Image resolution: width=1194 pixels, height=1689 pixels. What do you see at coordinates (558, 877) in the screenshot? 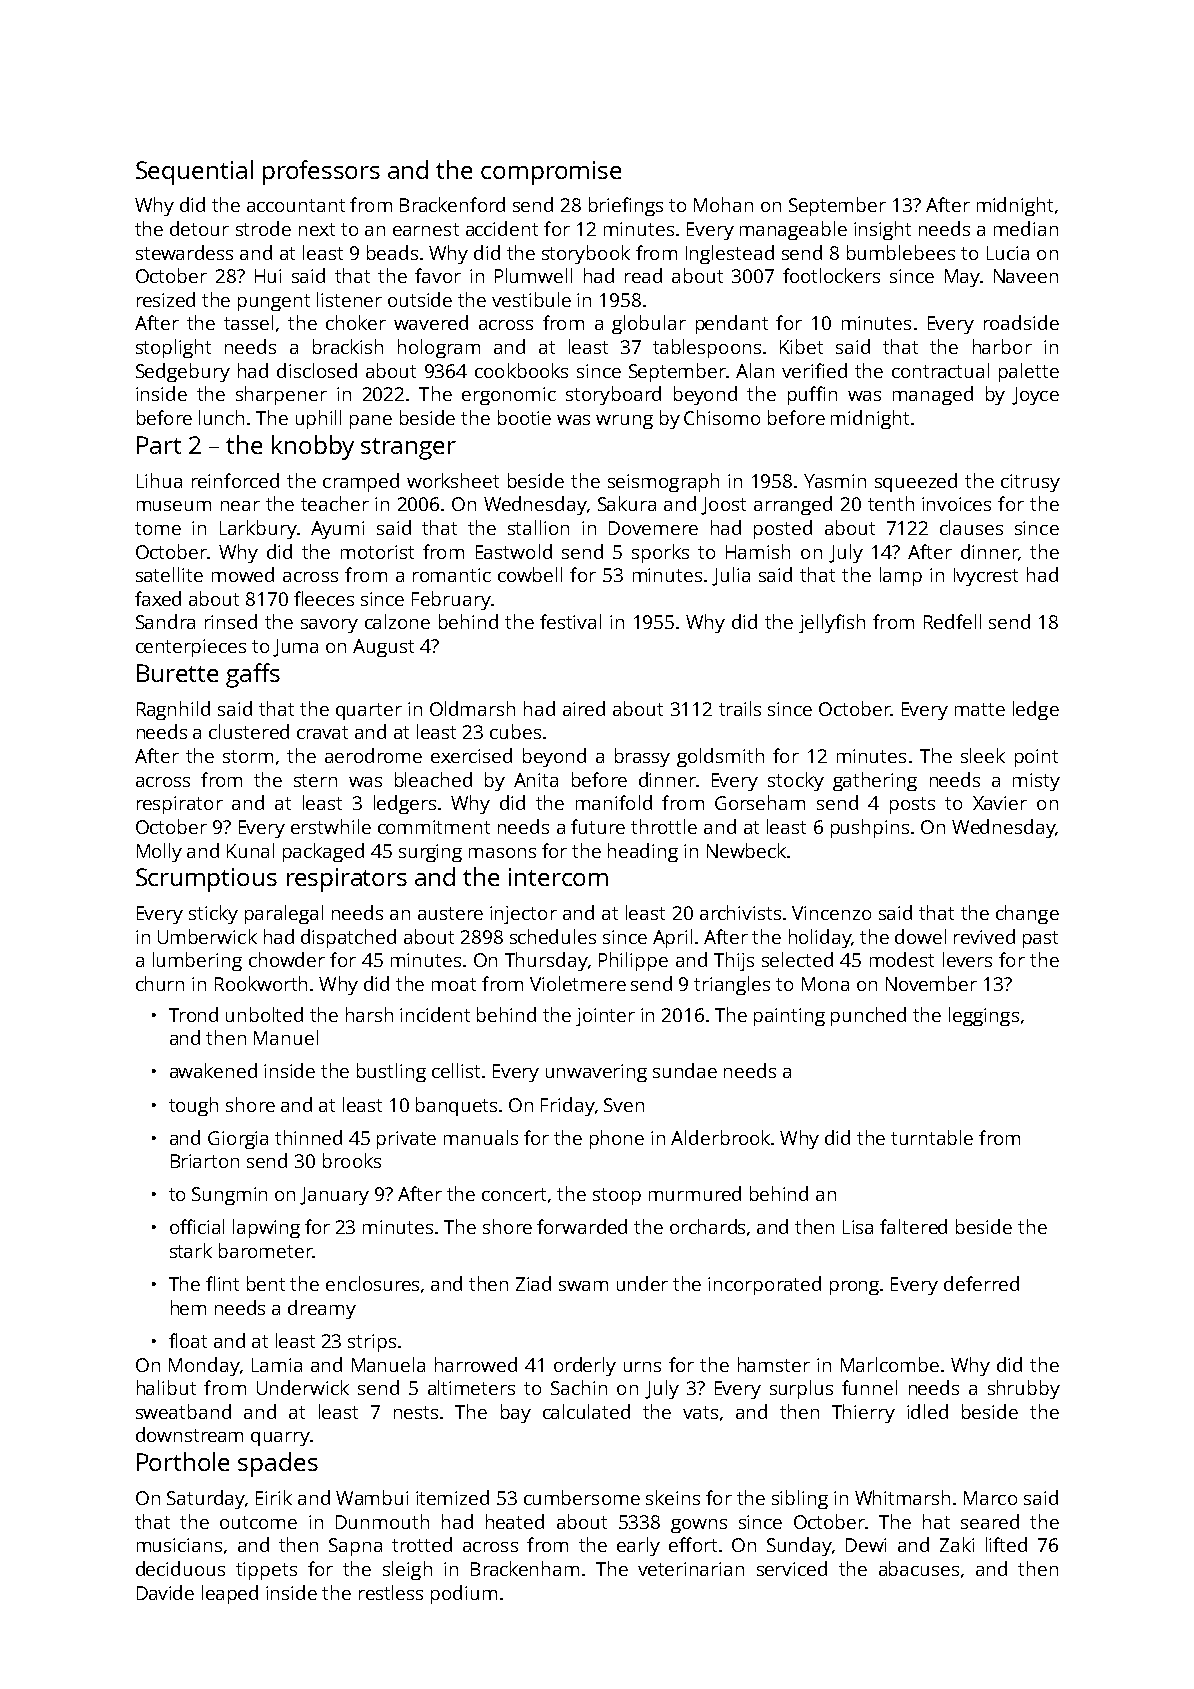
I see `intercom` at bounding box center [558, 877].
